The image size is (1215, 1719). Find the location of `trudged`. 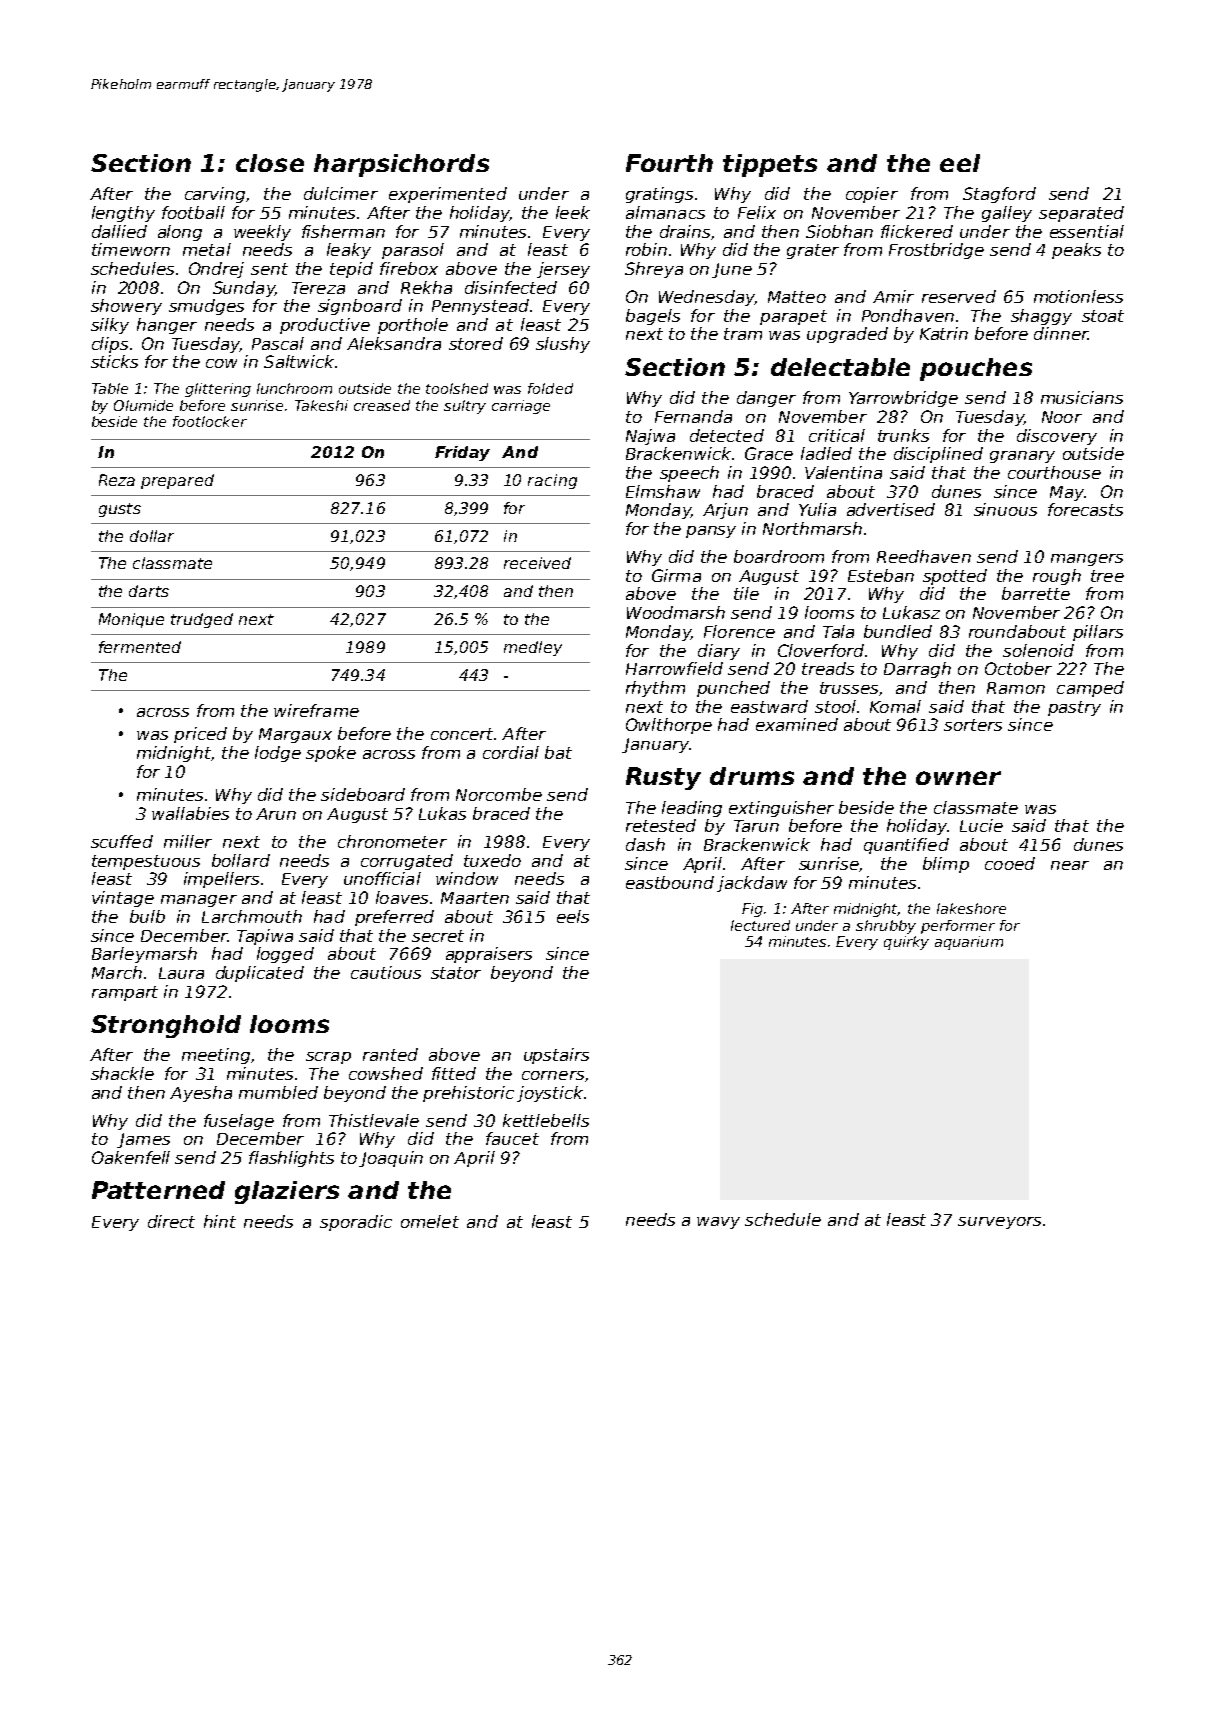

trudged is located at coordinates (202, 620).
